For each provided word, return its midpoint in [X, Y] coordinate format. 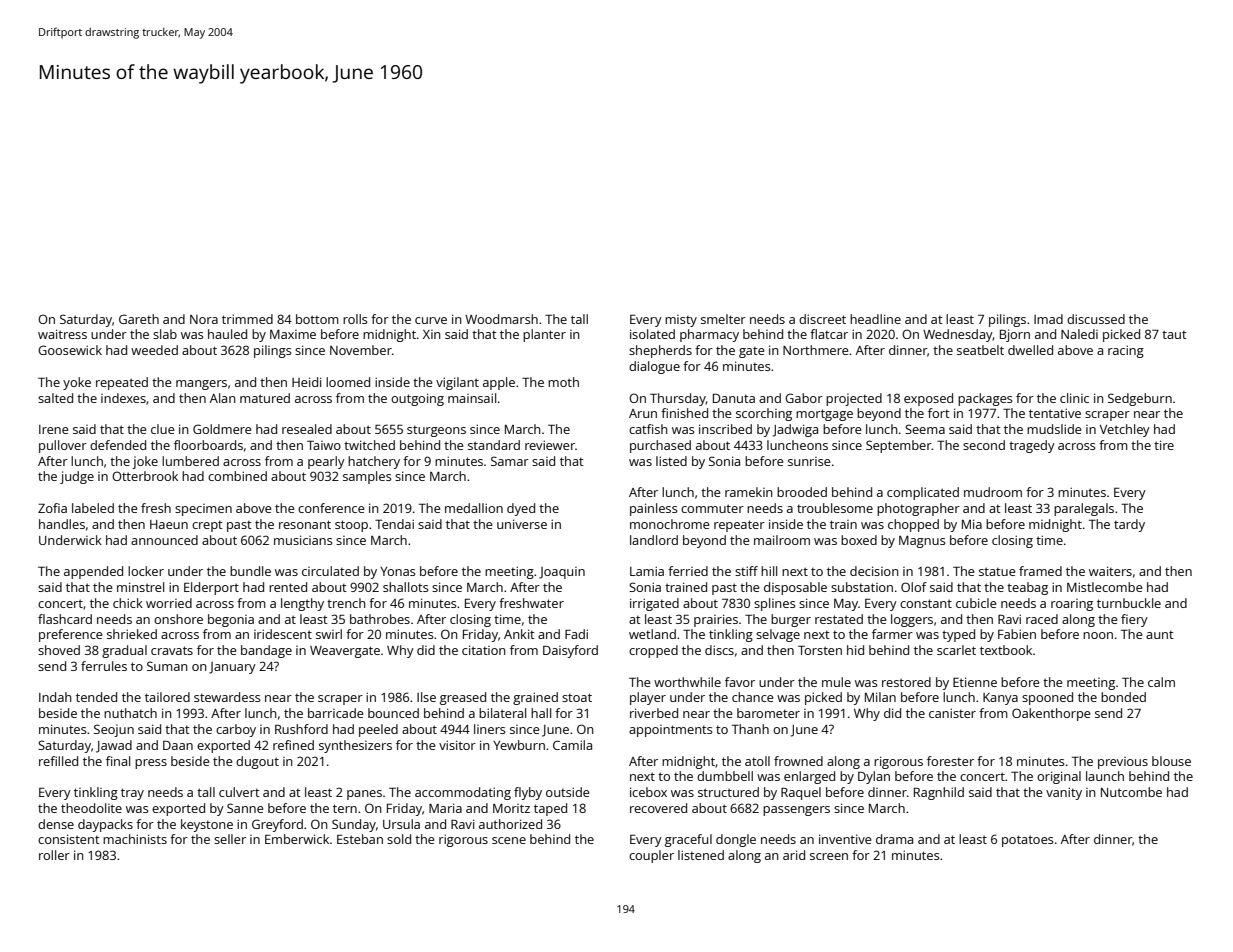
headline [875, 319]
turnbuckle [1129, 603]
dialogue [654, 367]
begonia [231, 620]
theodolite [91, 808]
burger [791, 620]
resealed [307, 429]
